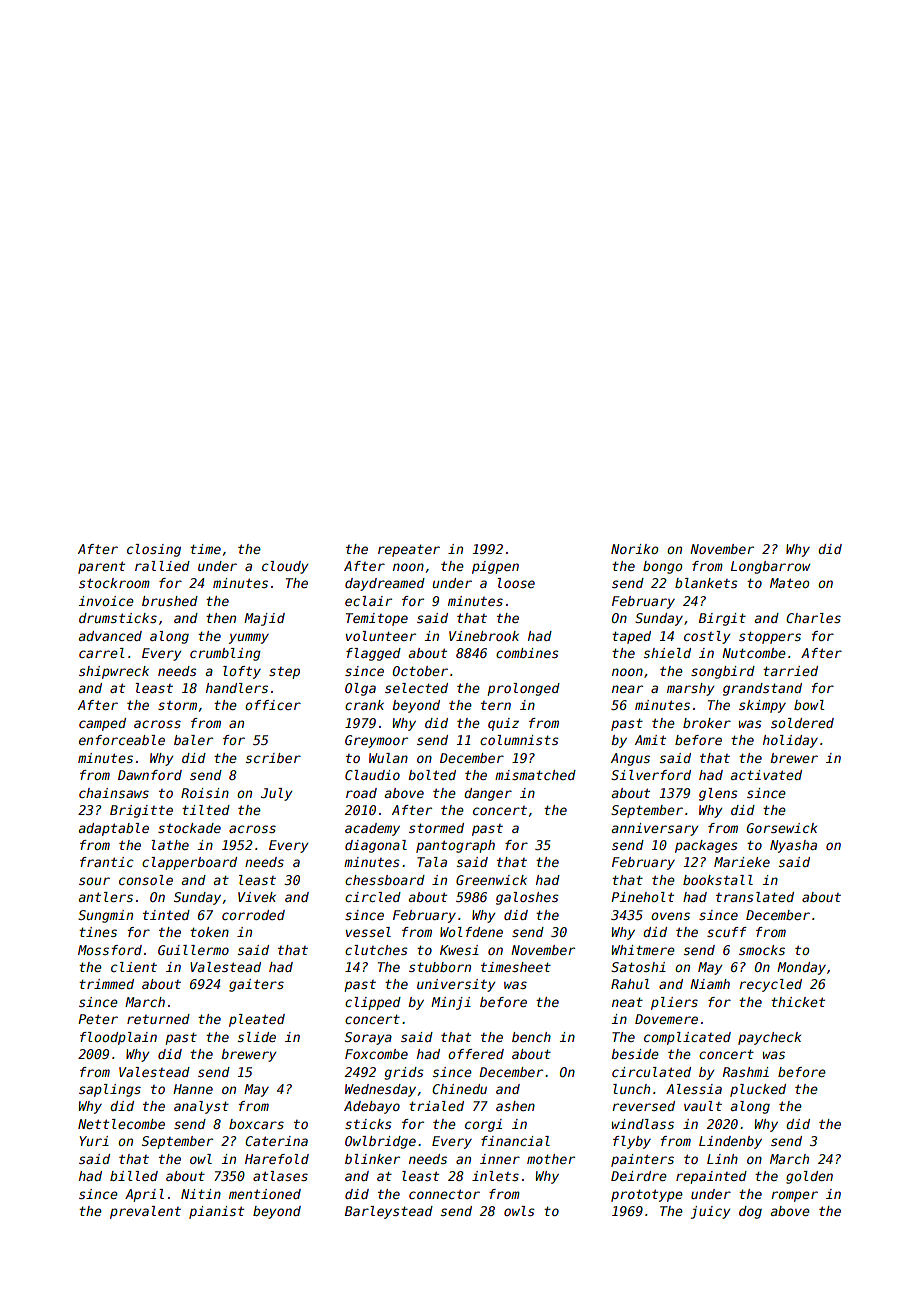 This screenshot has width=924, height=1308. What do you see at coordinates (154, 550) in the screenshot?
I see `closing` at bounding box center [154, 550].
